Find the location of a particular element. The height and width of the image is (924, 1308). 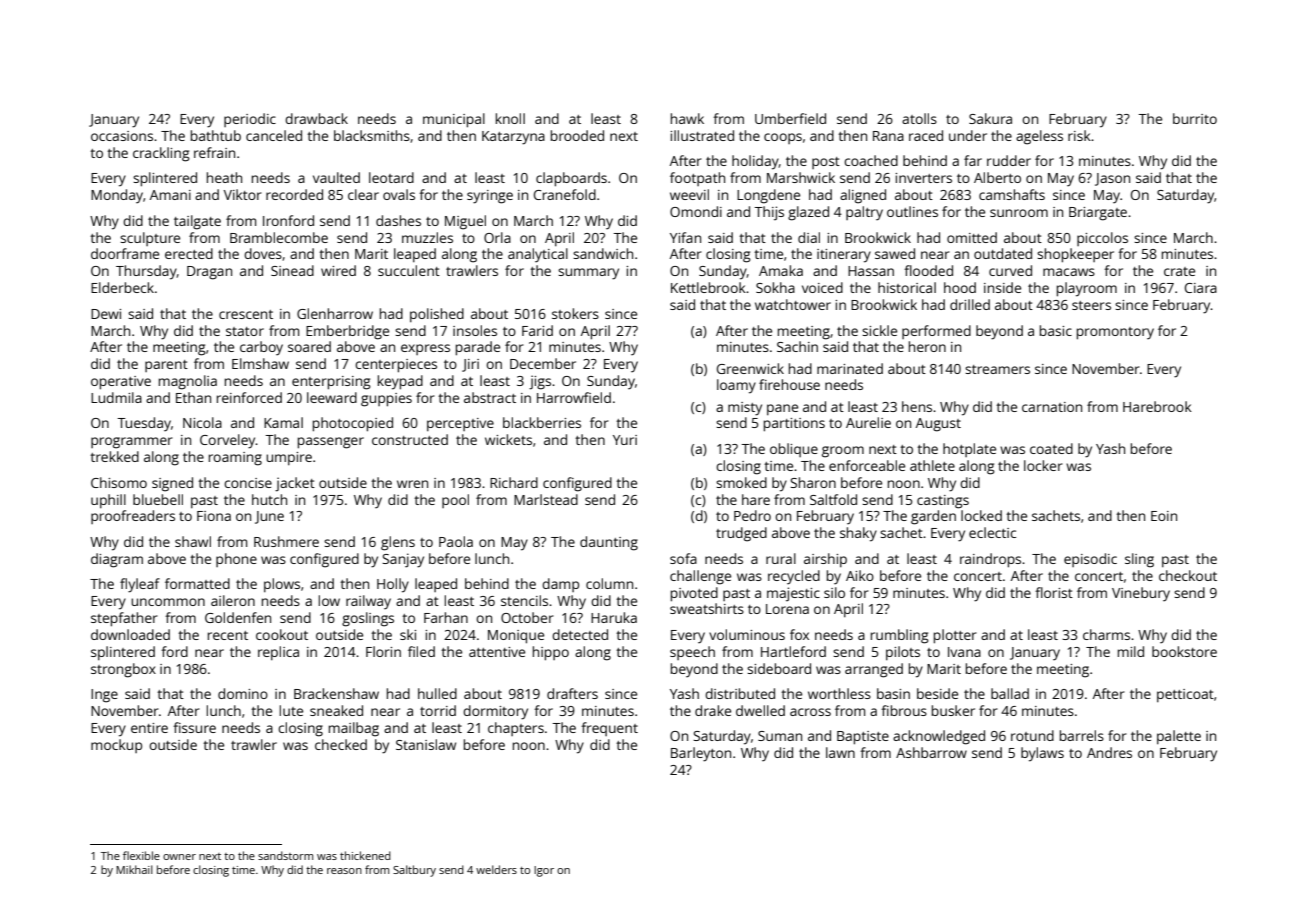

rotund is located at coordinates (1032, 735).
